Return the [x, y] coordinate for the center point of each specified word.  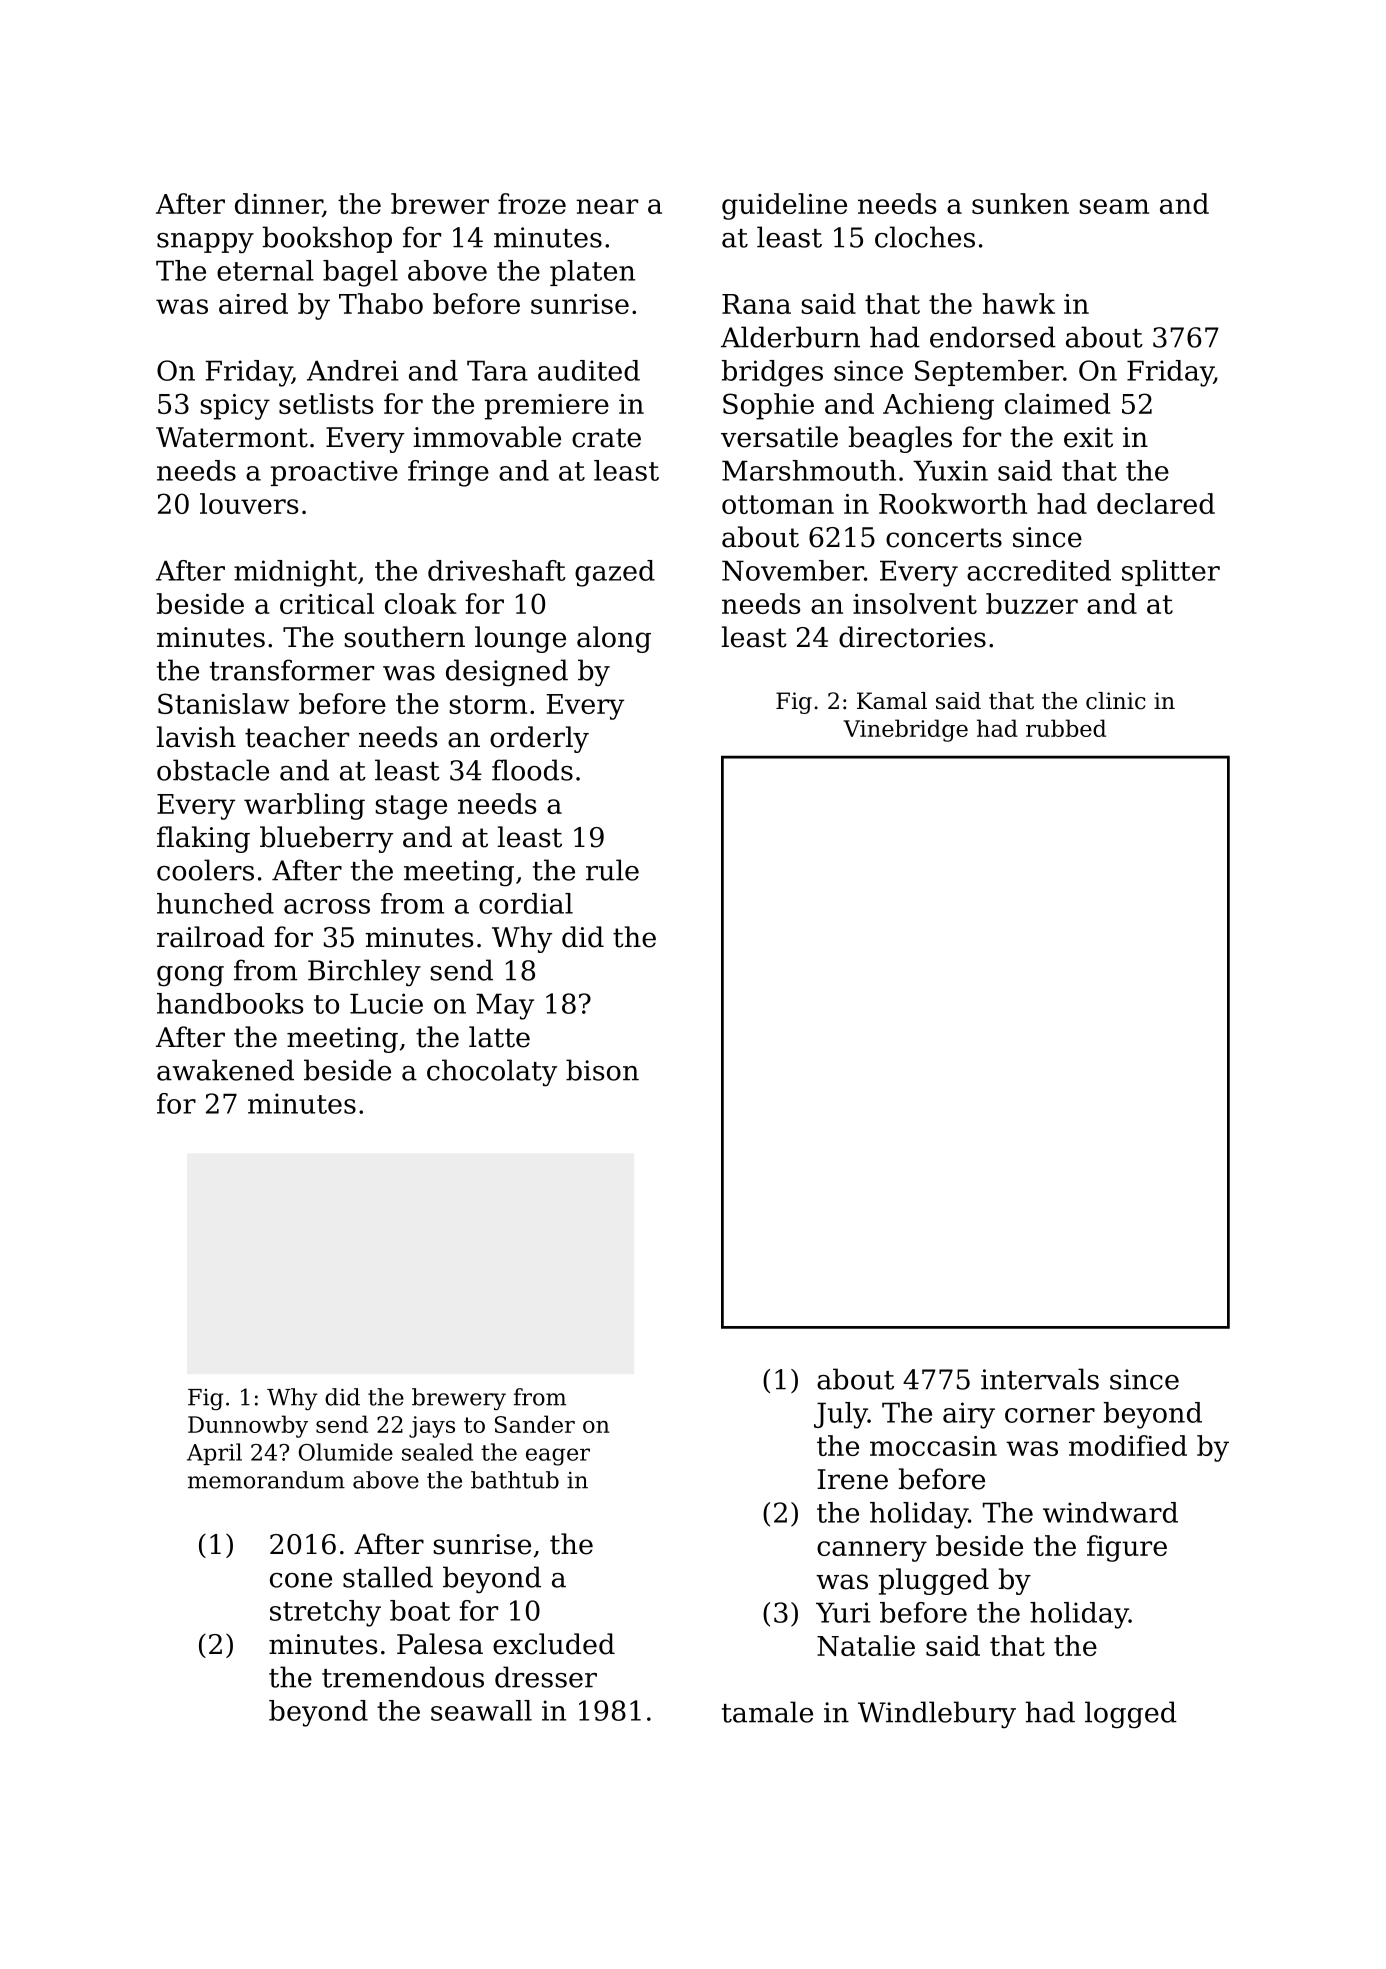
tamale [767, 1712]
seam [1114, 206]
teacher [297, 737]
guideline [784, 206]
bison [602, 1070]
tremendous [403, 1677]
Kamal [892, 701]
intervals [1040, 1379]
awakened [225, 1070]
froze [532, 203]
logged [1131, 1715]
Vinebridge [905, 730]
